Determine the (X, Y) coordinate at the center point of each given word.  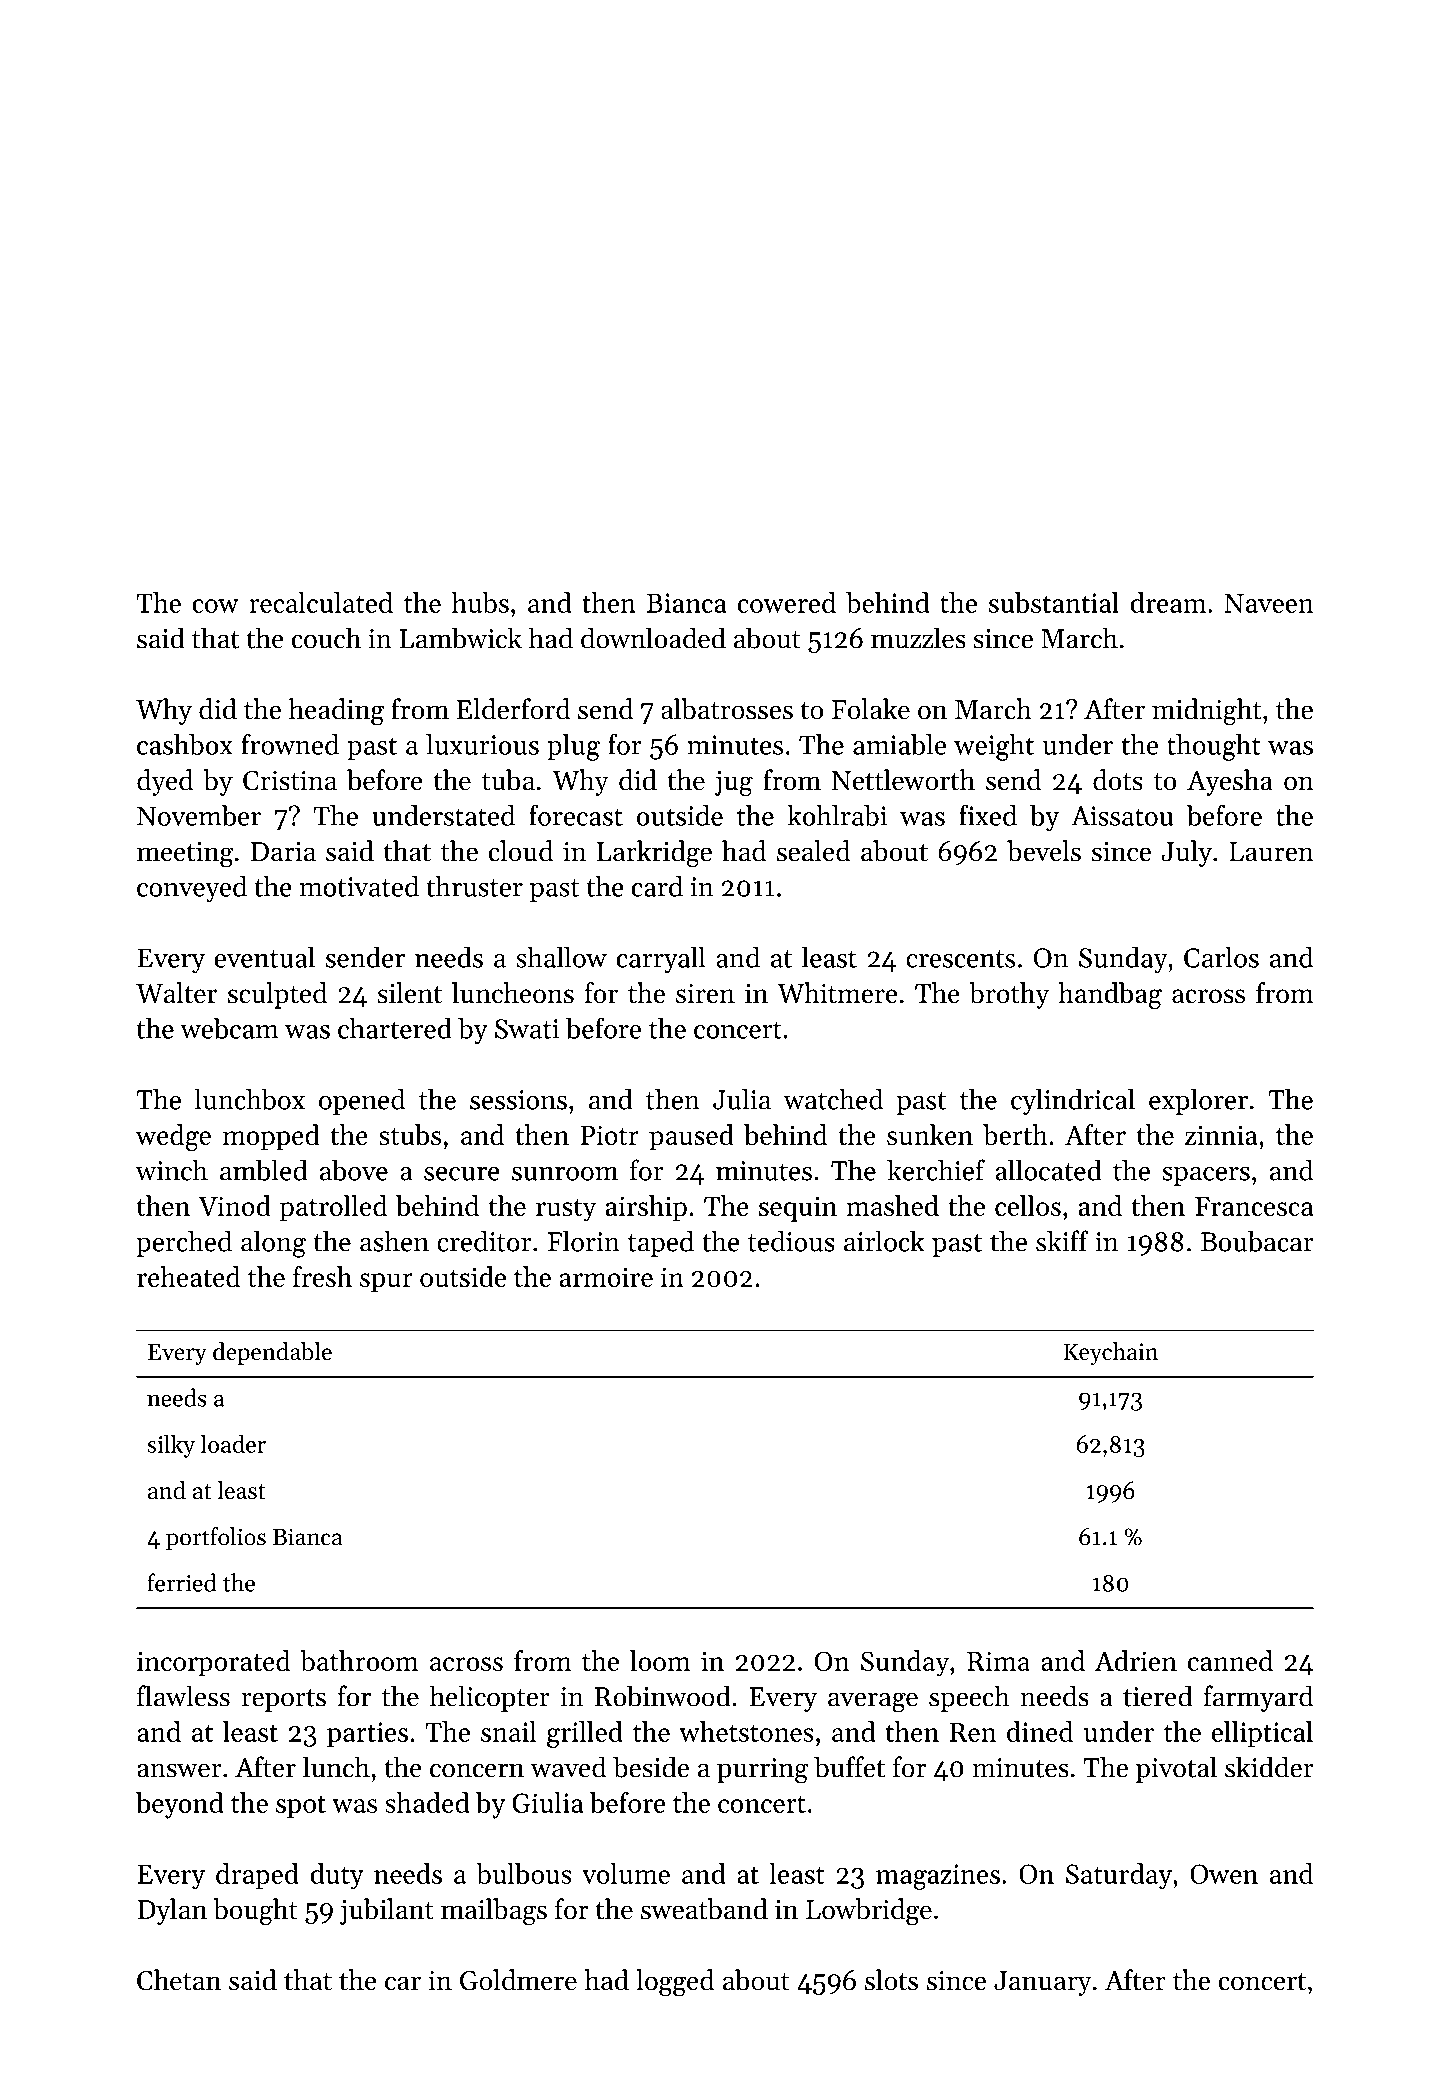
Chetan (179, 1980)
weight (994, 747)
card (657, 886)
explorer (1198, 1101)
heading (336, 712)
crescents (960, 959)
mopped (271, 1137)
